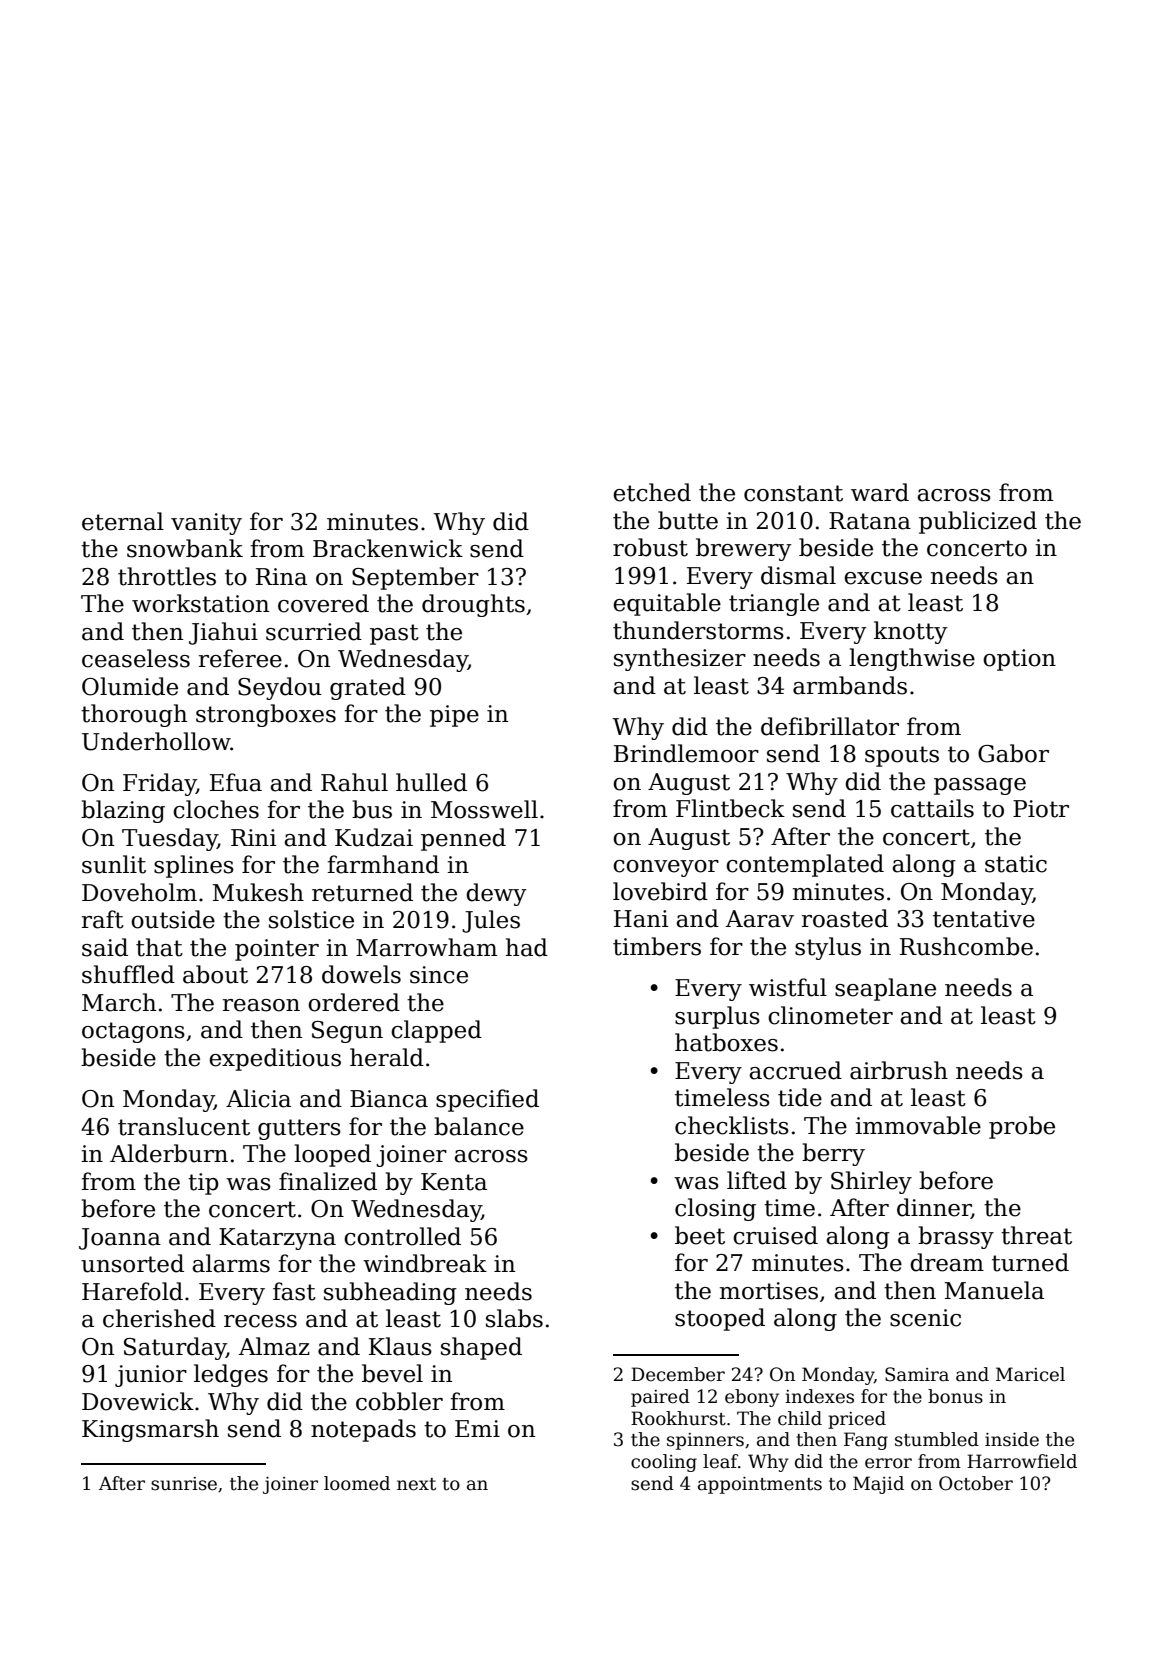 Image resolution: width=1165 pixels, height=1654 pixels. What do you see at coordinates (726, 1042) in the page?
I see `hatboxes` at bounding box center [726, 1042].
